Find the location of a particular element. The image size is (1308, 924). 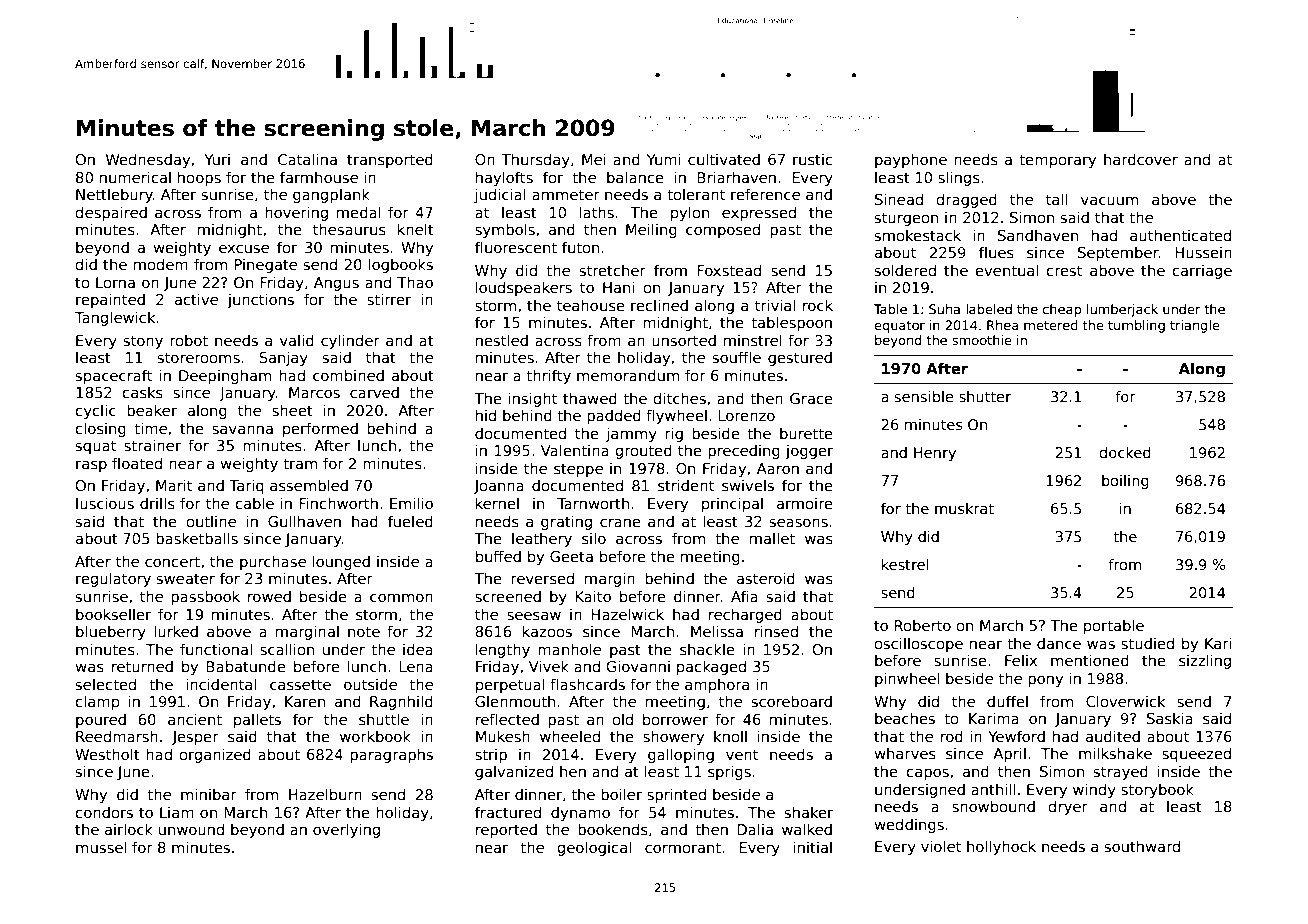

paragraphs is located at coordinates (391, 755).
